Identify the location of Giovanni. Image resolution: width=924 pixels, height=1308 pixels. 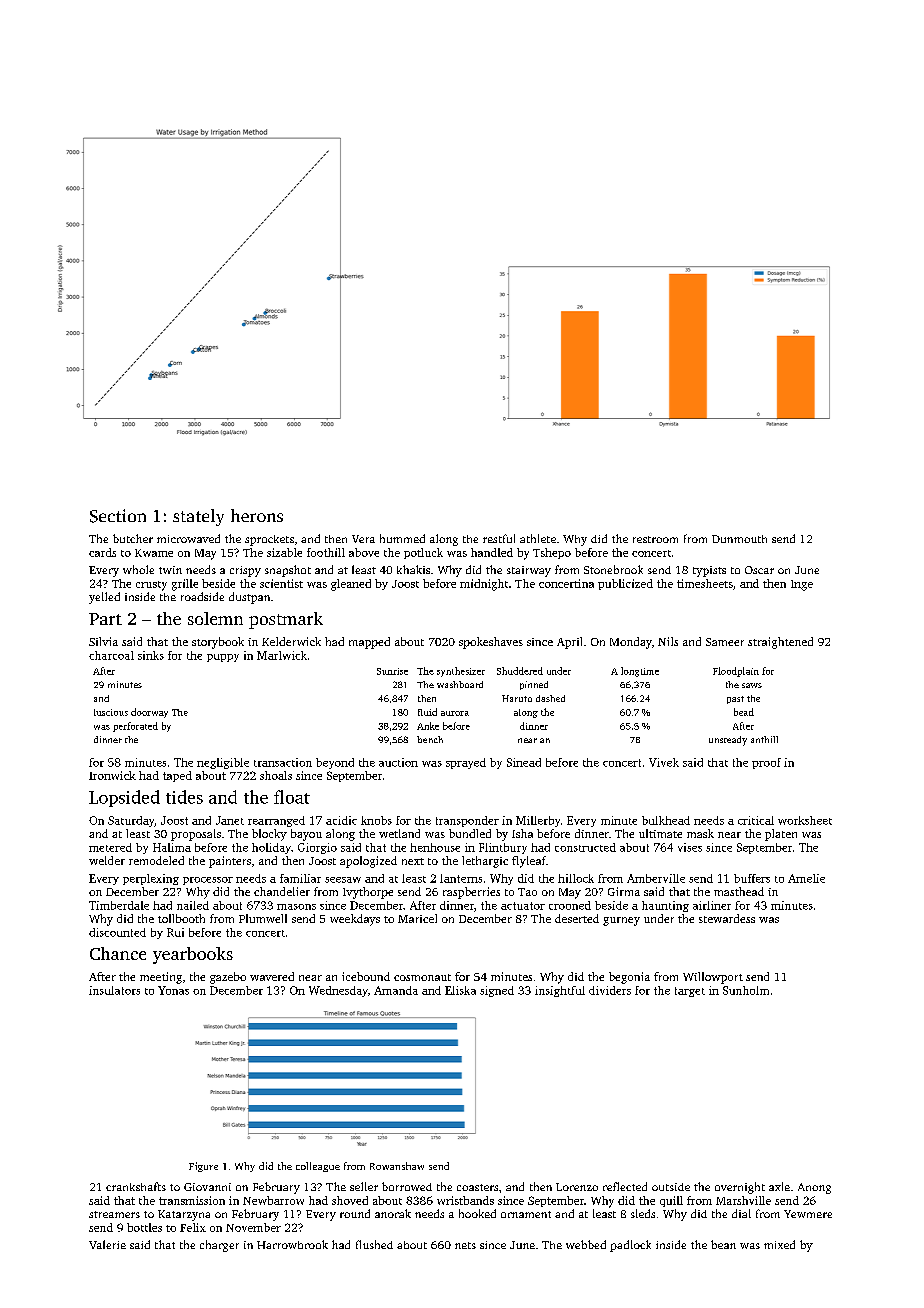
(207, 1187).
